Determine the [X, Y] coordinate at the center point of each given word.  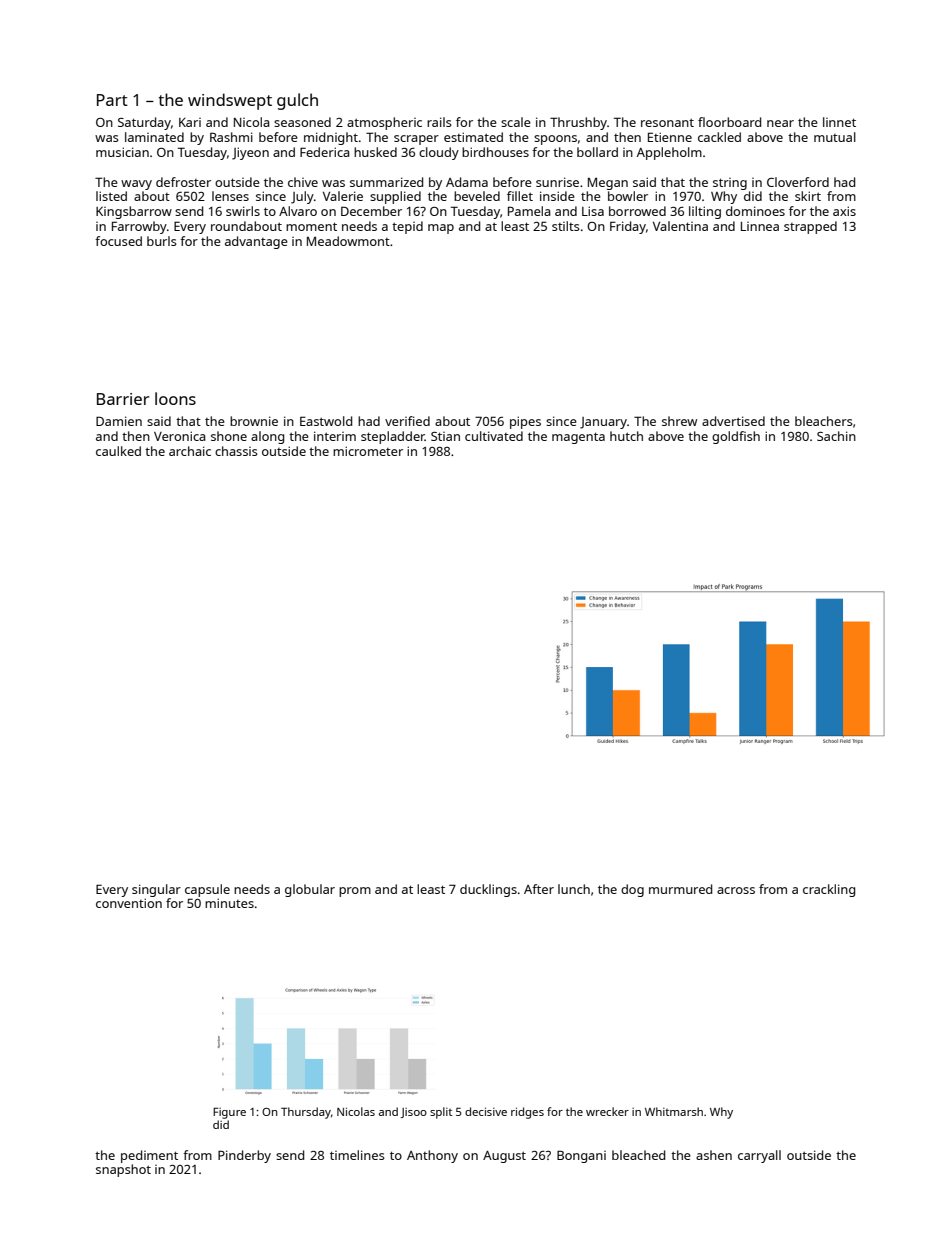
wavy [136, 185]
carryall [759, 1156]
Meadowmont [348, 241]
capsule [207, 890]
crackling [829, 890]
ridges [527, 1113]
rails [439, 122]
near [780, 123]
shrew [679, 421]
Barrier [123, 399]
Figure [229, 1113]
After [539, 889]
